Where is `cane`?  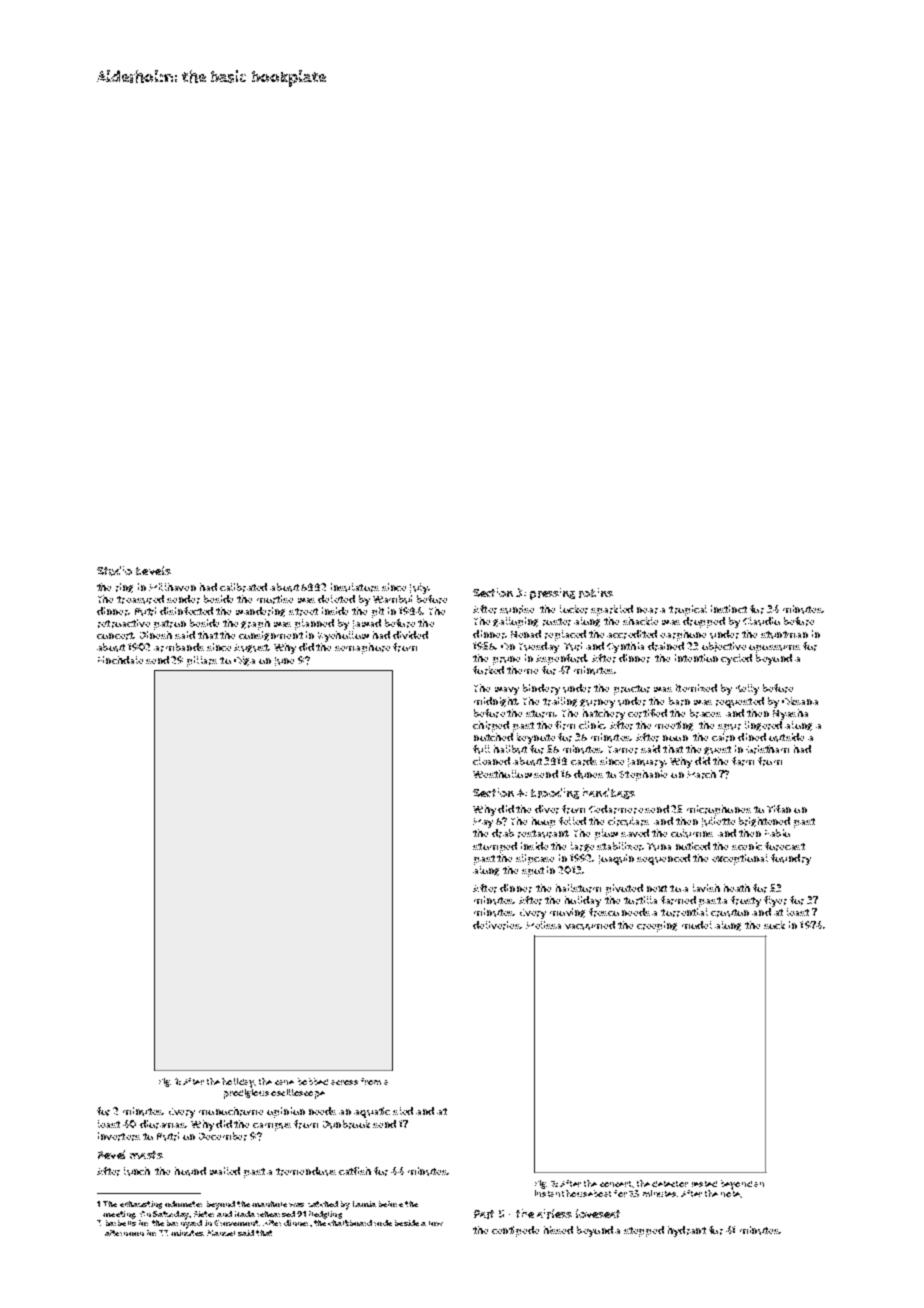
cane is located at coordinates (284, 1082).
